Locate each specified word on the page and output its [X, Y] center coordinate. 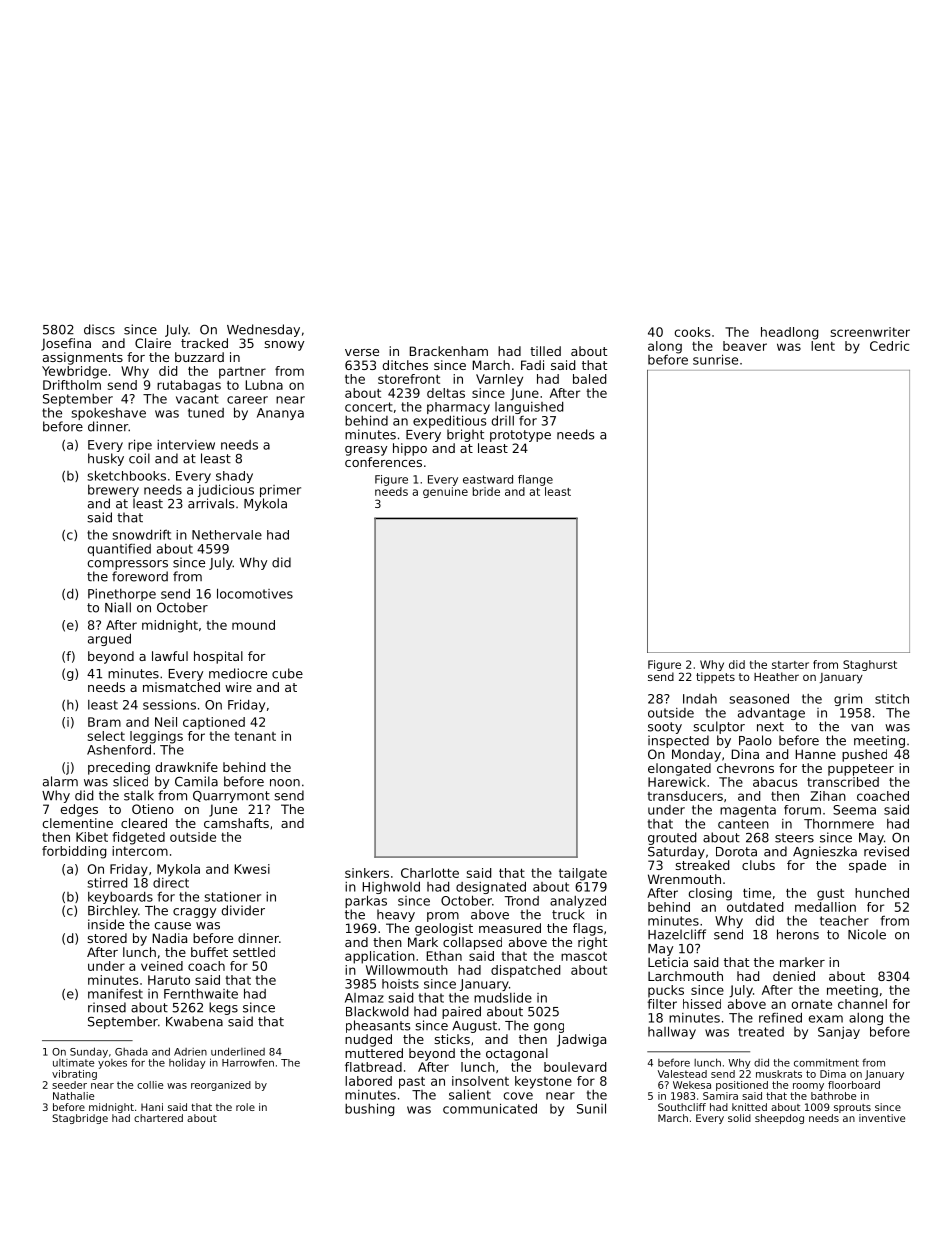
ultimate [73, 1063]
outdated [755, 907]
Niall [118, 607]
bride [486, 491]
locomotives [255, 593]
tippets [715, 677]
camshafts [236, 823]
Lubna [264, 385]
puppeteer [861, 770]
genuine [445, 492]
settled [254, 952]
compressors [127, 565]
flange [535, 480]
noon [285, 783]
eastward [488, 479]
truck [568, 914]
